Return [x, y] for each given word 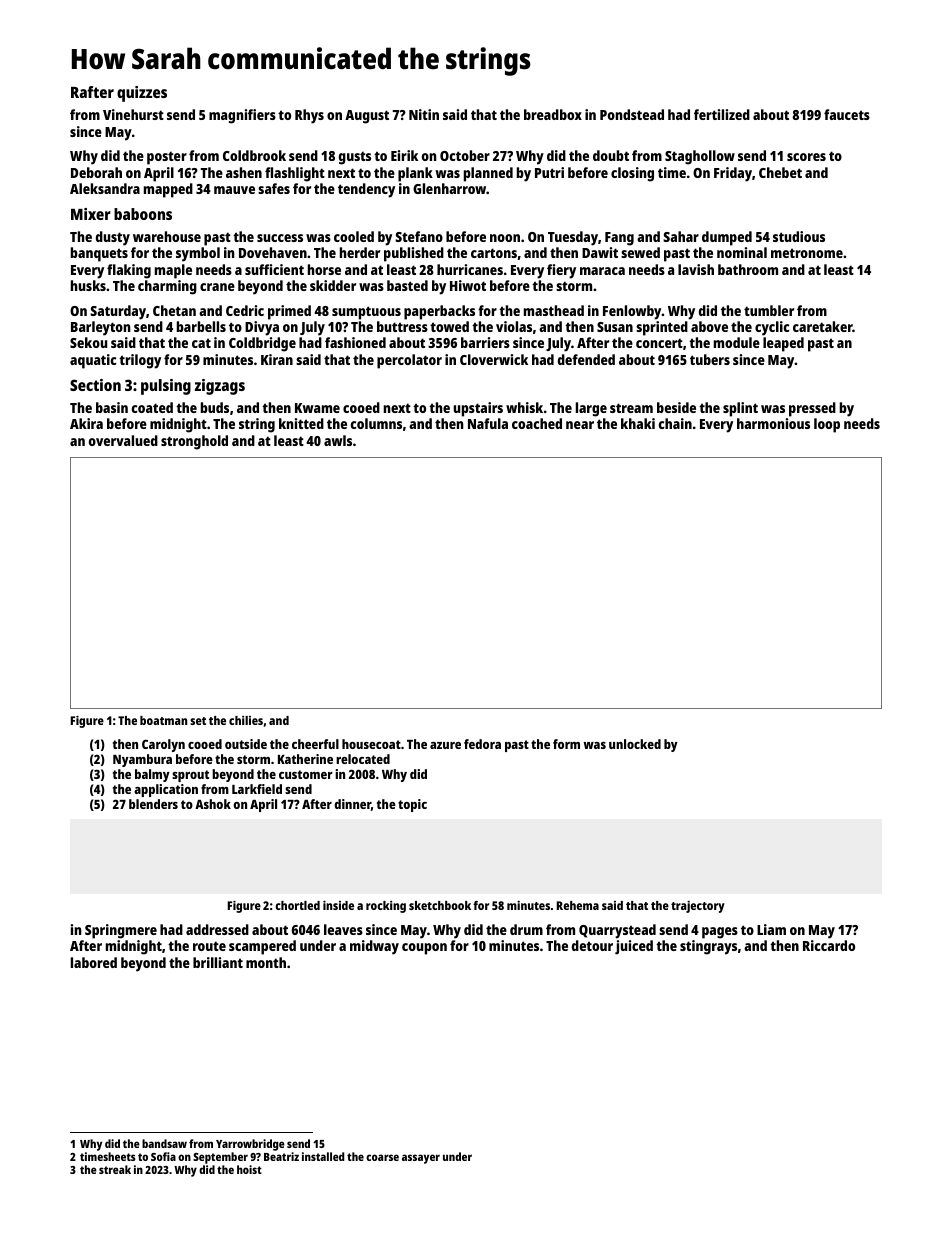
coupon [424, 949]
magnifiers [242, 116]
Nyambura [142, 760]
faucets [847, 114]
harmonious [773, 423]
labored [94, 962]
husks [88, 285]
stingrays [708, 947]
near [580, 425]
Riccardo [829, 945]
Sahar [681, 236]
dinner [352, 804]
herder [360, 252]
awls [338, 440]
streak [115, 1169]
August [367, 117]
